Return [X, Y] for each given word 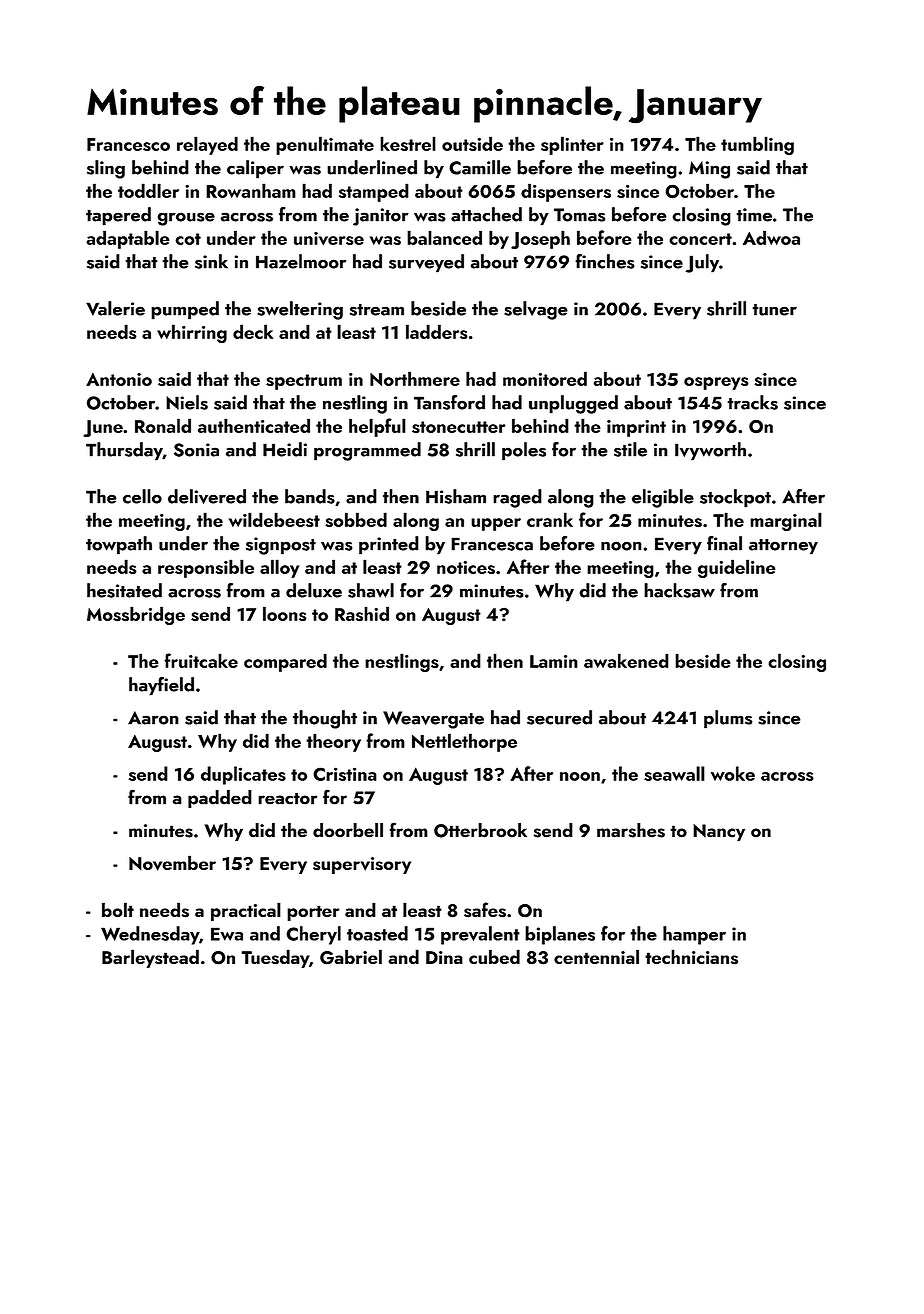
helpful [377, 427]
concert [700, 239]
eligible [663, 498]
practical [246, 911]
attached [486, 214]
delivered [207, 496]
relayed [207, 145]
